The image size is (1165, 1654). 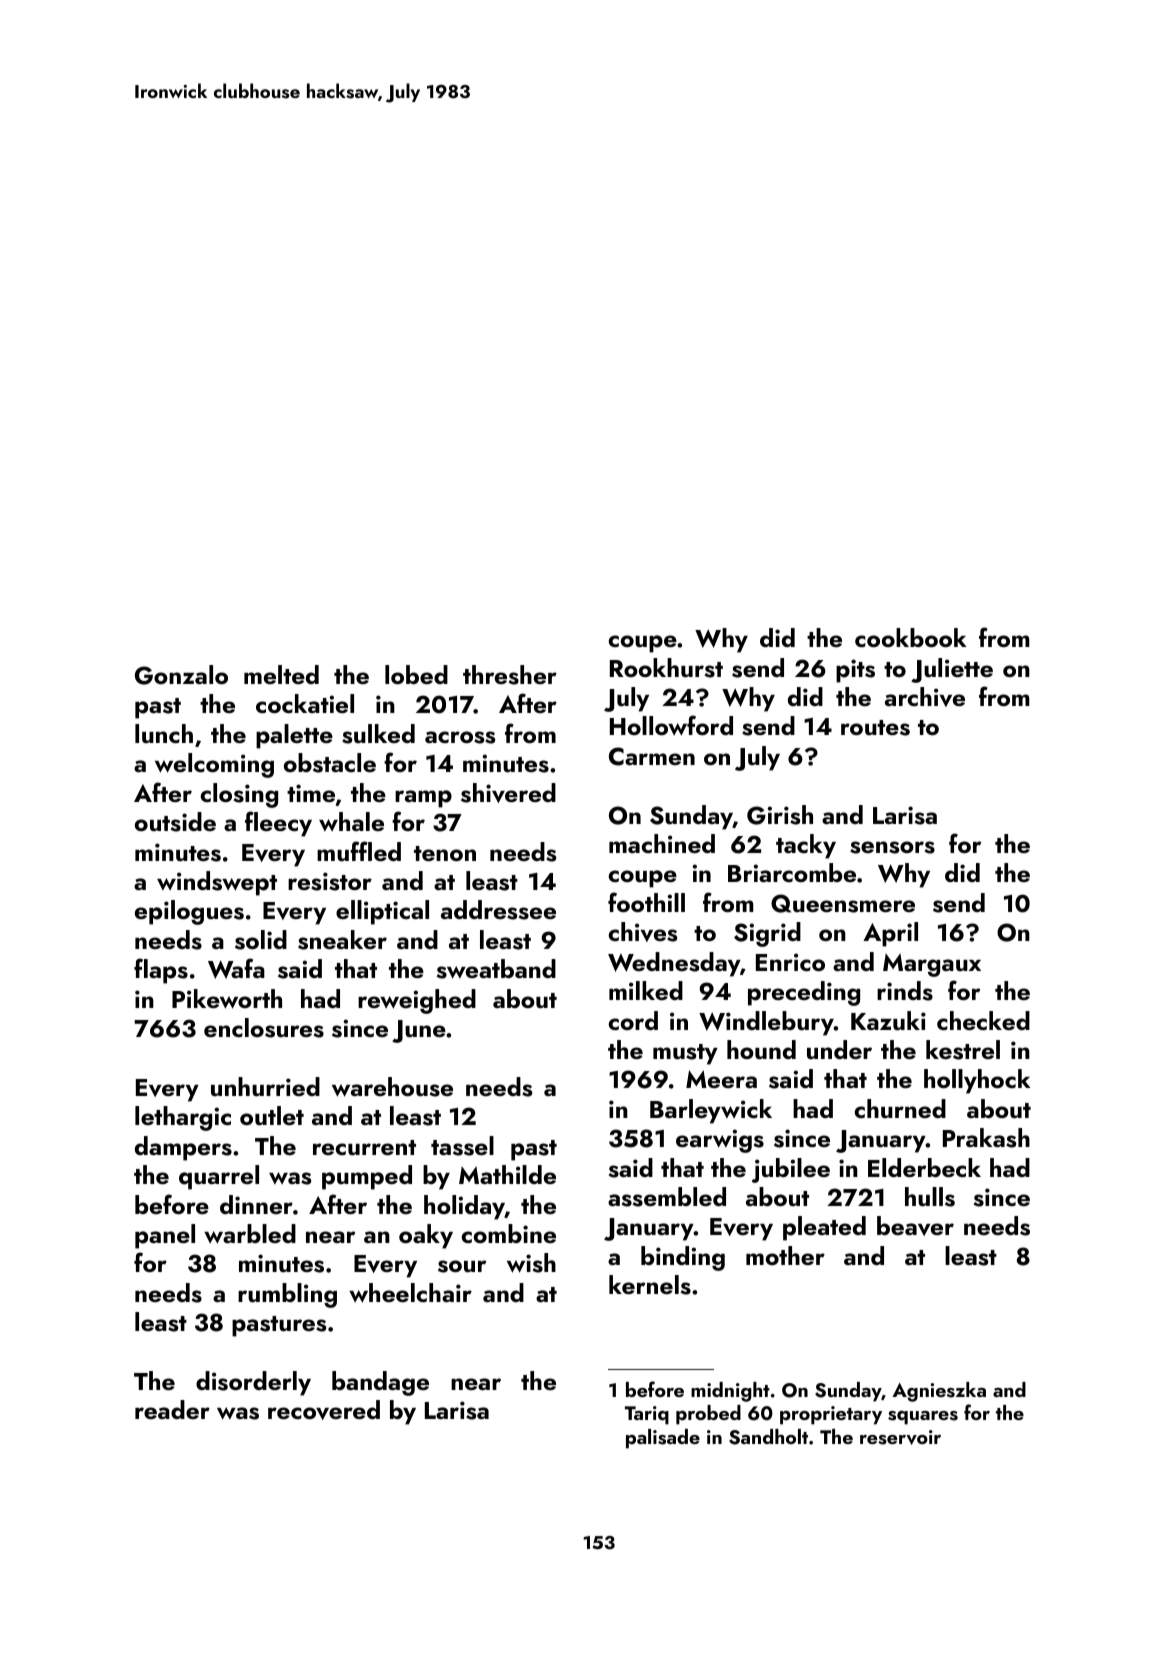 What do you see at coordinates (663, 1439) in the screenshot?
I see `palisade` at bounding box center [663, 1439].
